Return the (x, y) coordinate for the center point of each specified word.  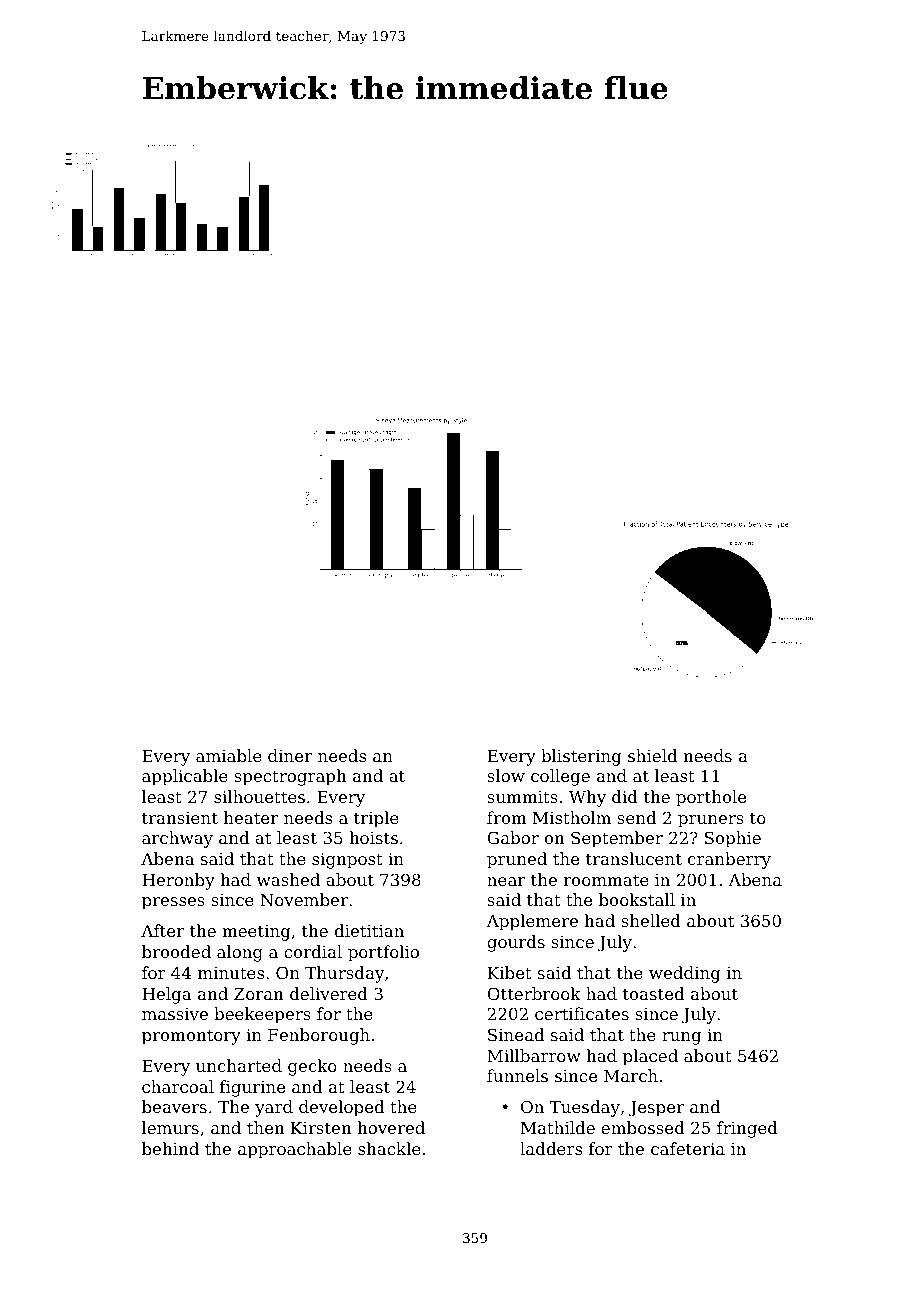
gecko (312, 1067)
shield (652, 755)
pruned (517, 860)
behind (170, 1148)
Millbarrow (534, 1055)
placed (650, 1057)
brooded (176, 951)
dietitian (369, 930)
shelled (651, 920)
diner (290, 755)
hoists (373, 837)
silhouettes (259, 796)
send (636, 817)
